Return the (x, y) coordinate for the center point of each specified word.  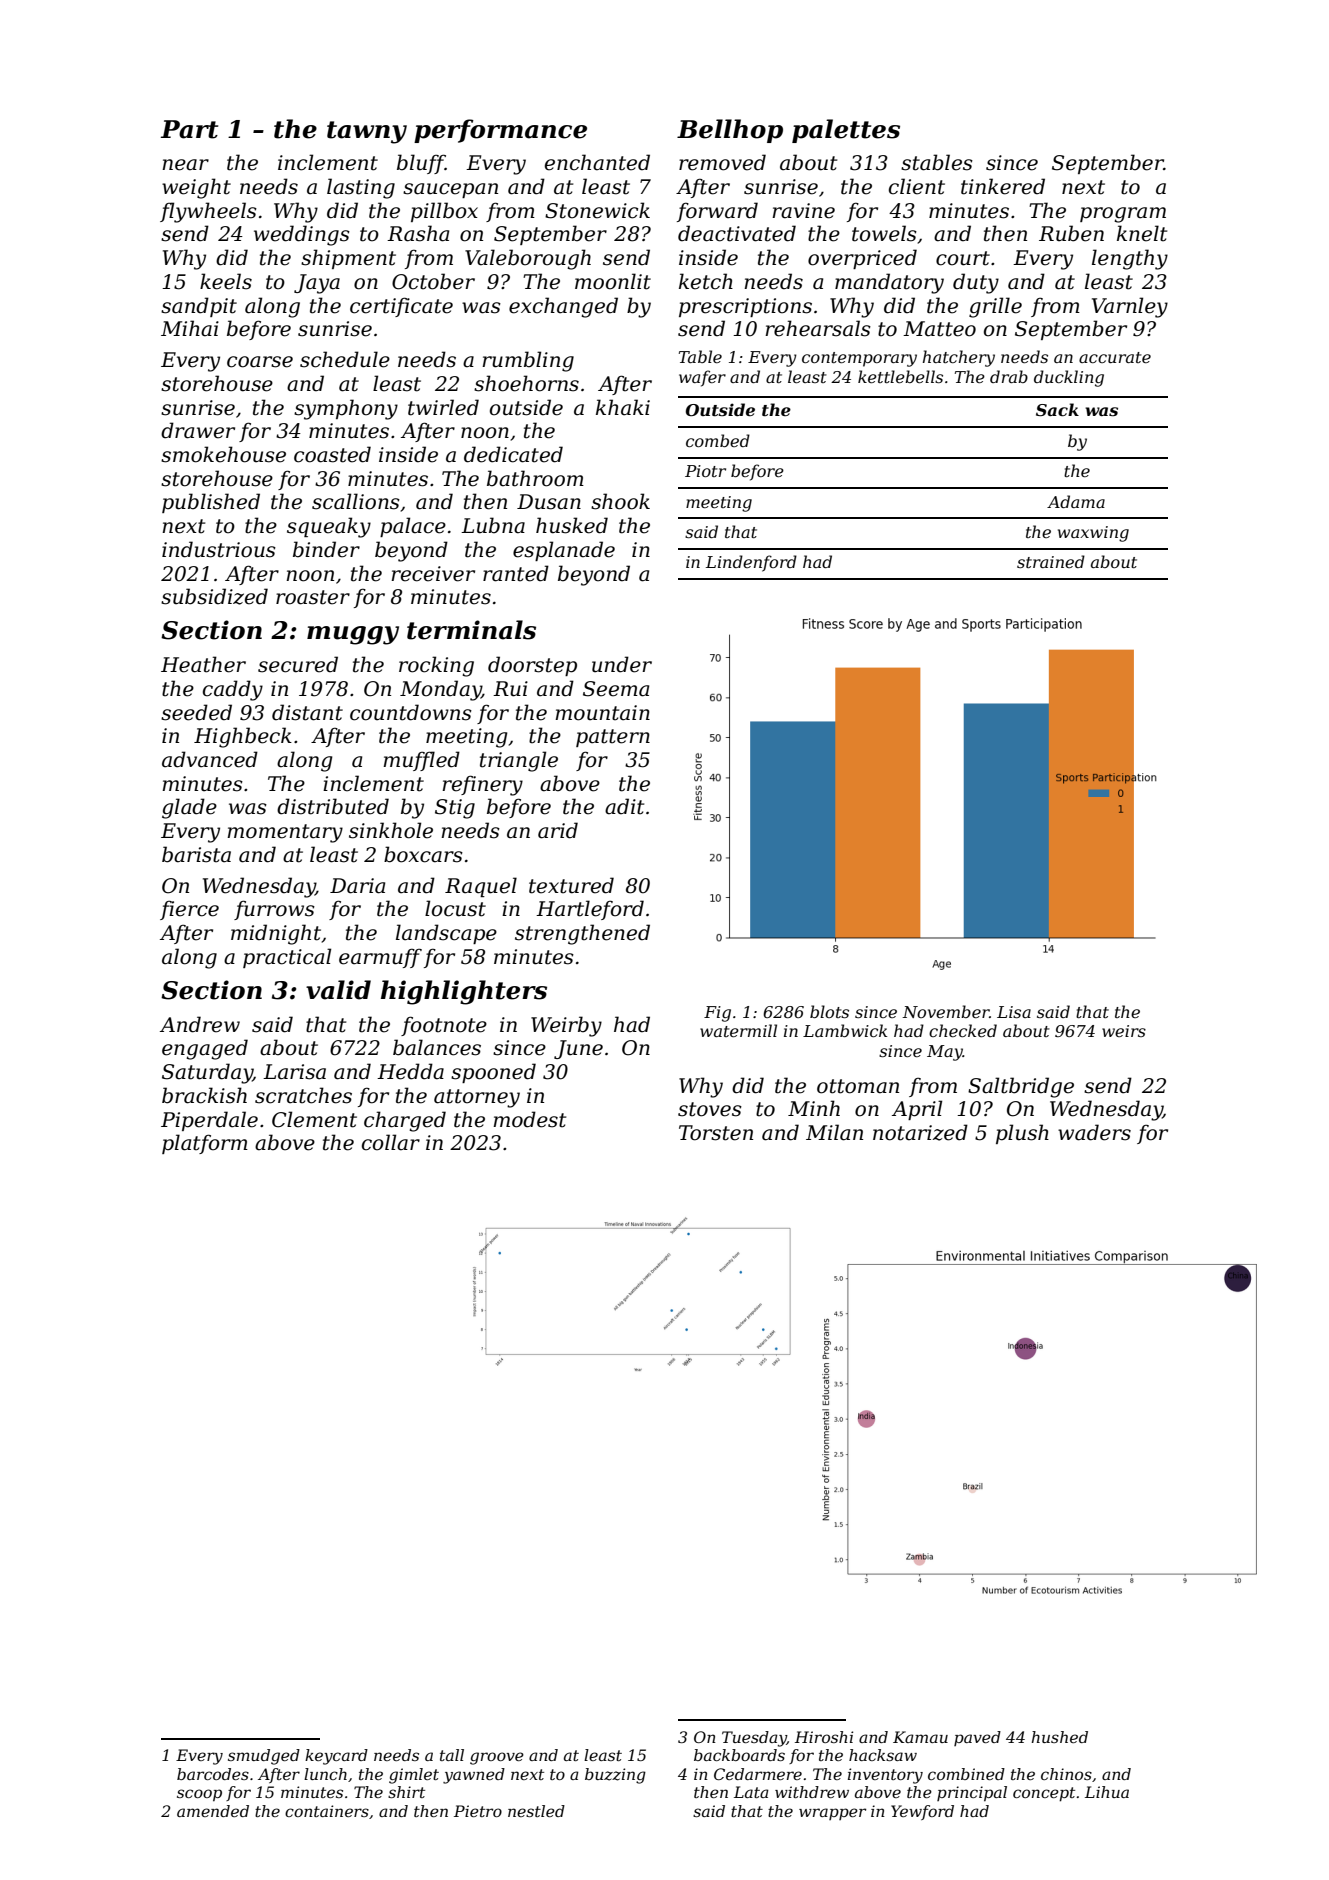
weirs (1124, 1031)
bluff (421, 164)
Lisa (1014, 1012)
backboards (739, 1755)
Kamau (920, 1737)
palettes (846, 131)
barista (196, 854)
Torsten (716, 1133)
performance (500, 131)
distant (307, 712)
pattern (613, 738)
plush (1022, 1134)
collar (391, 1142)
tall (452, 1755)
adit (624, 806)
